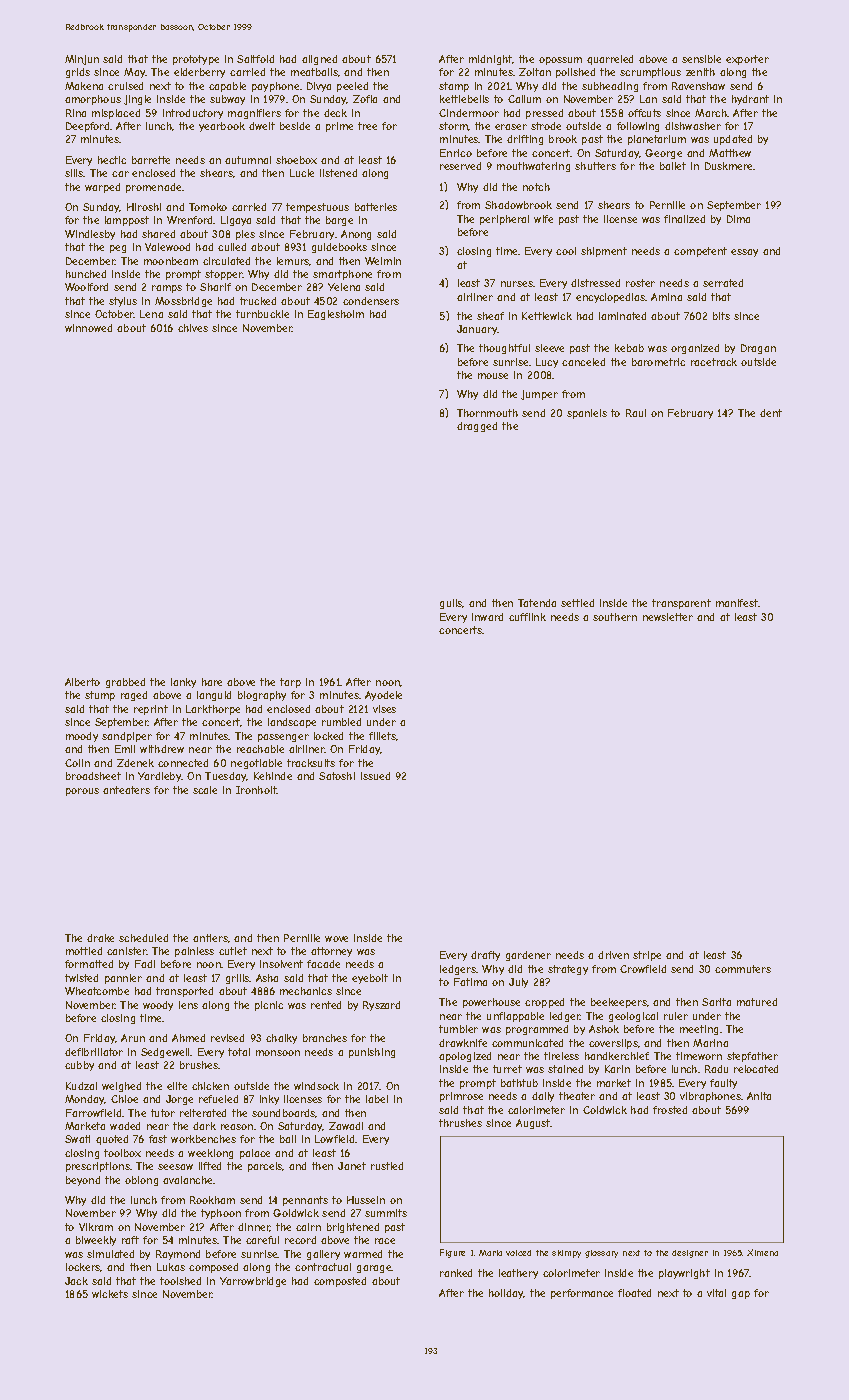  Describe the element at coordinates (193, 328) in the image. I see `chives` at that location.
